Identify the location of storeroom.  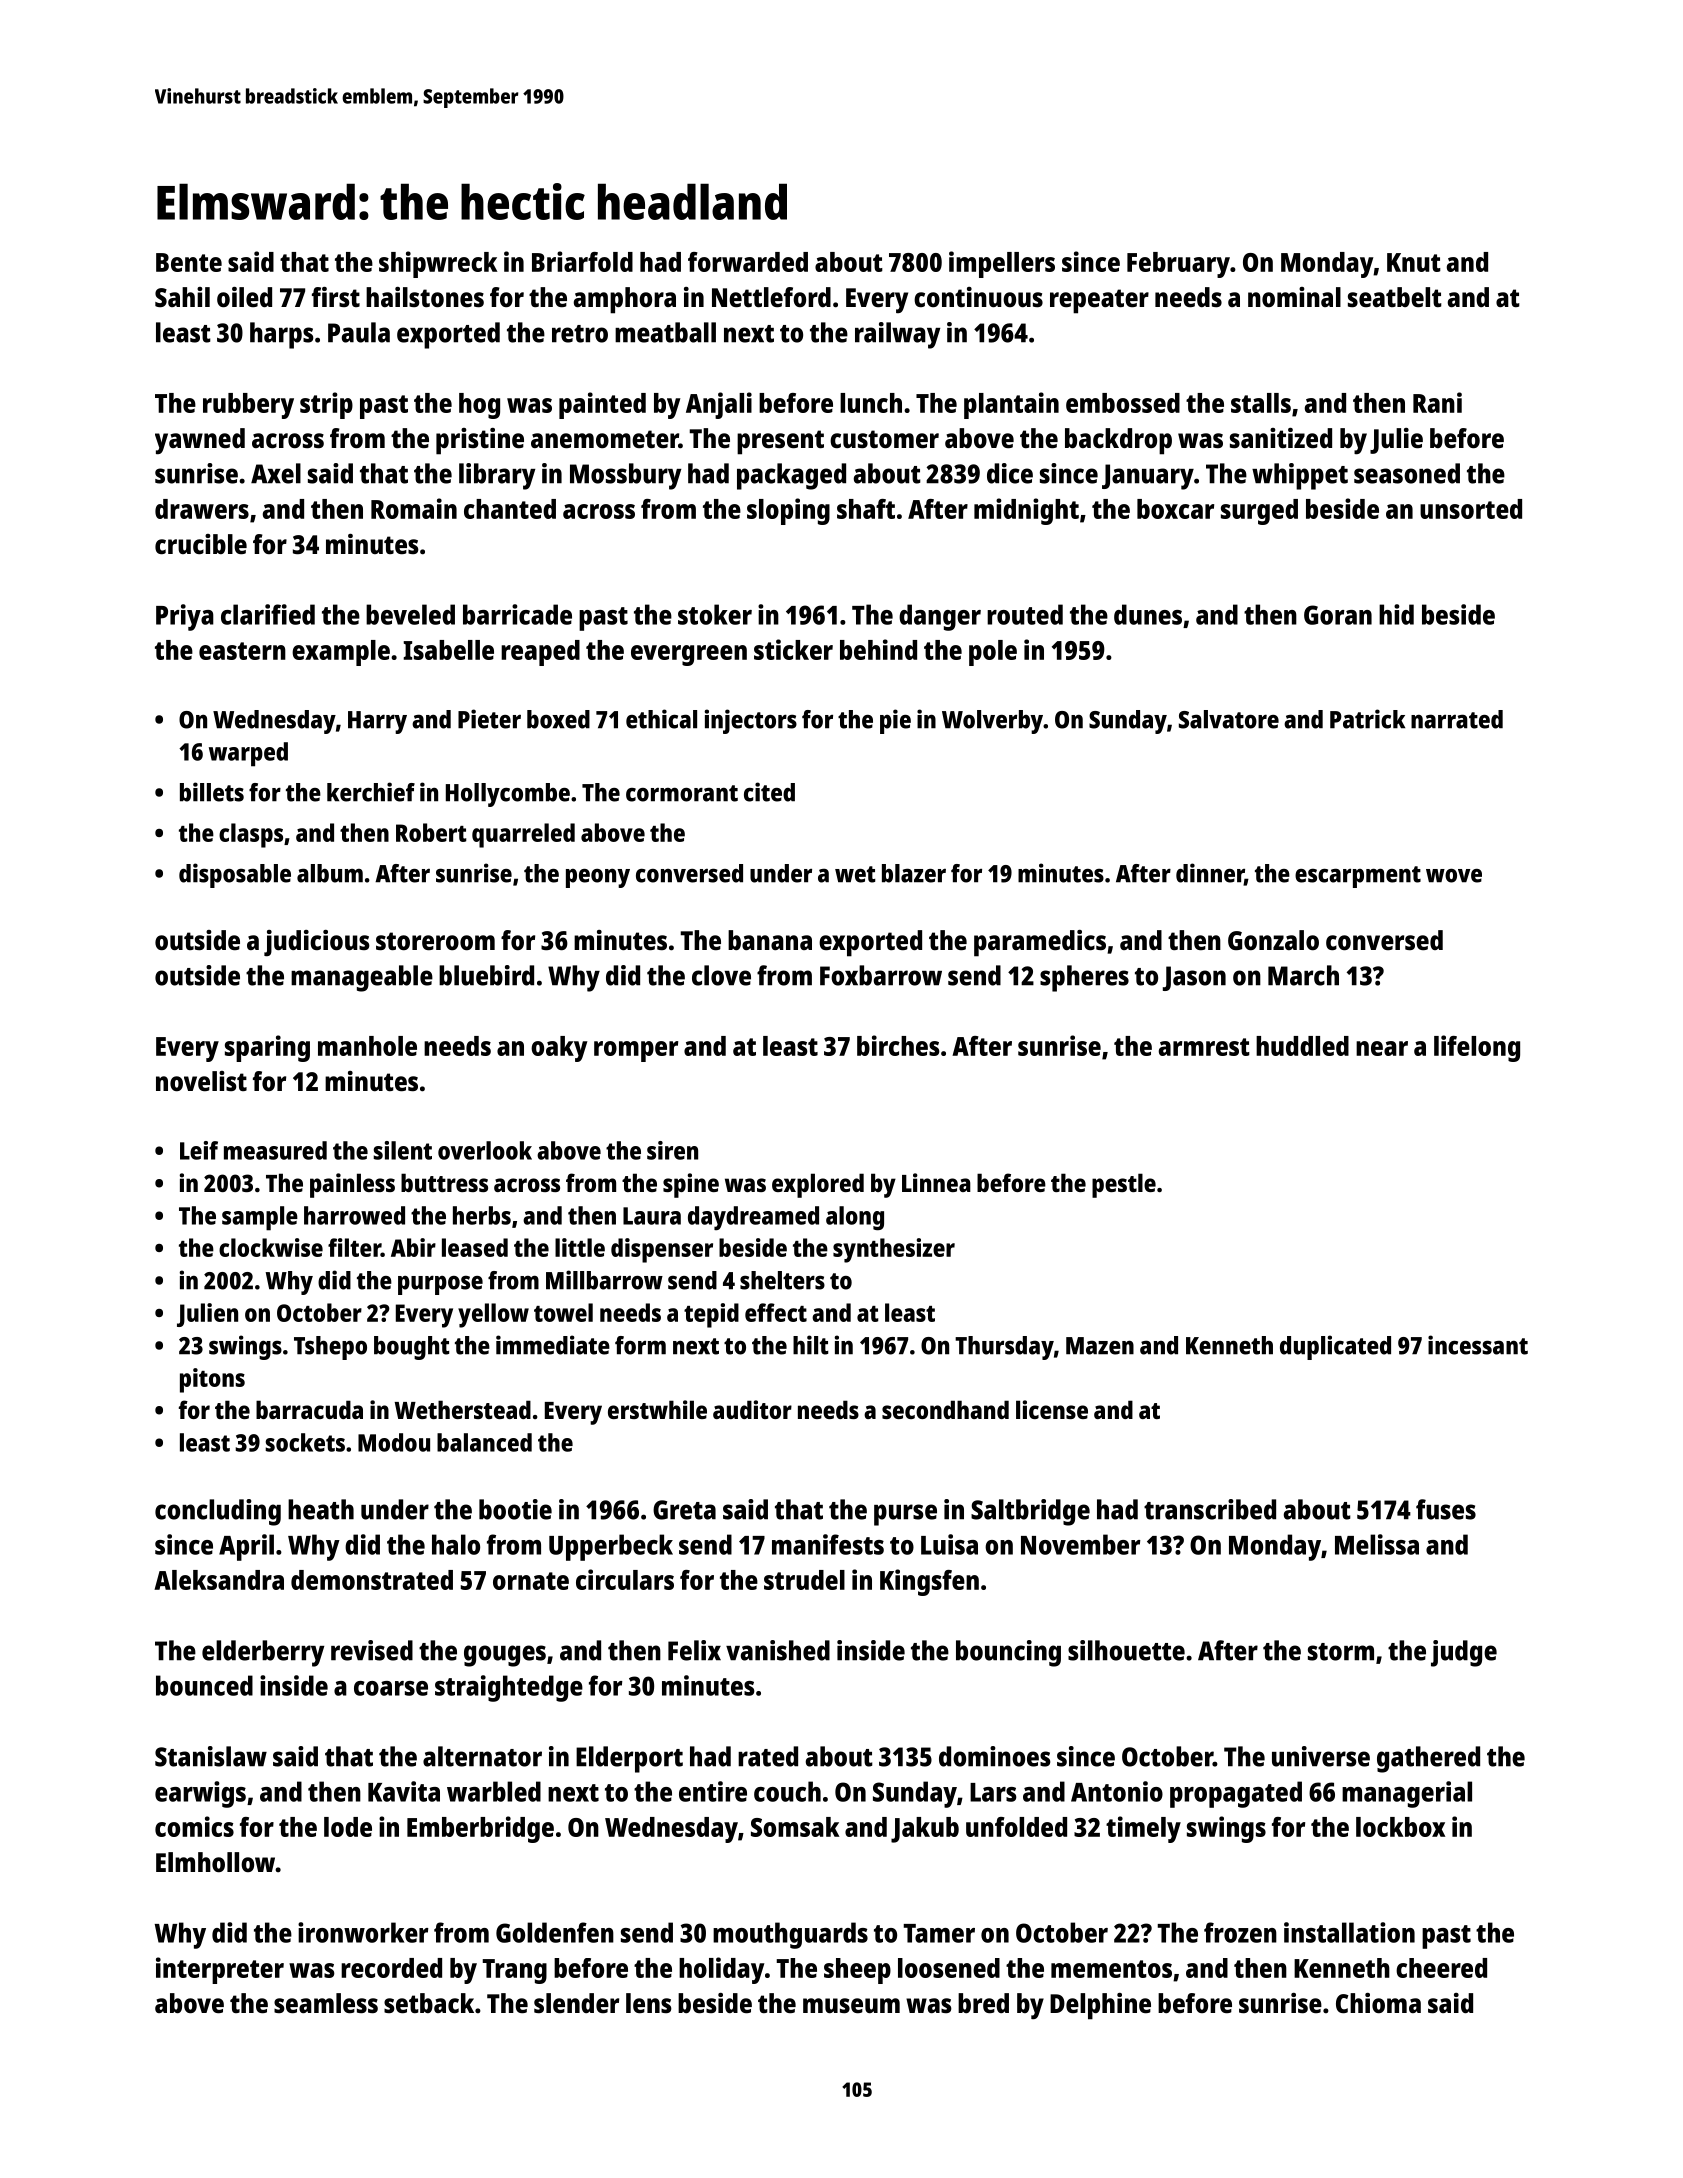
(435, 941).
